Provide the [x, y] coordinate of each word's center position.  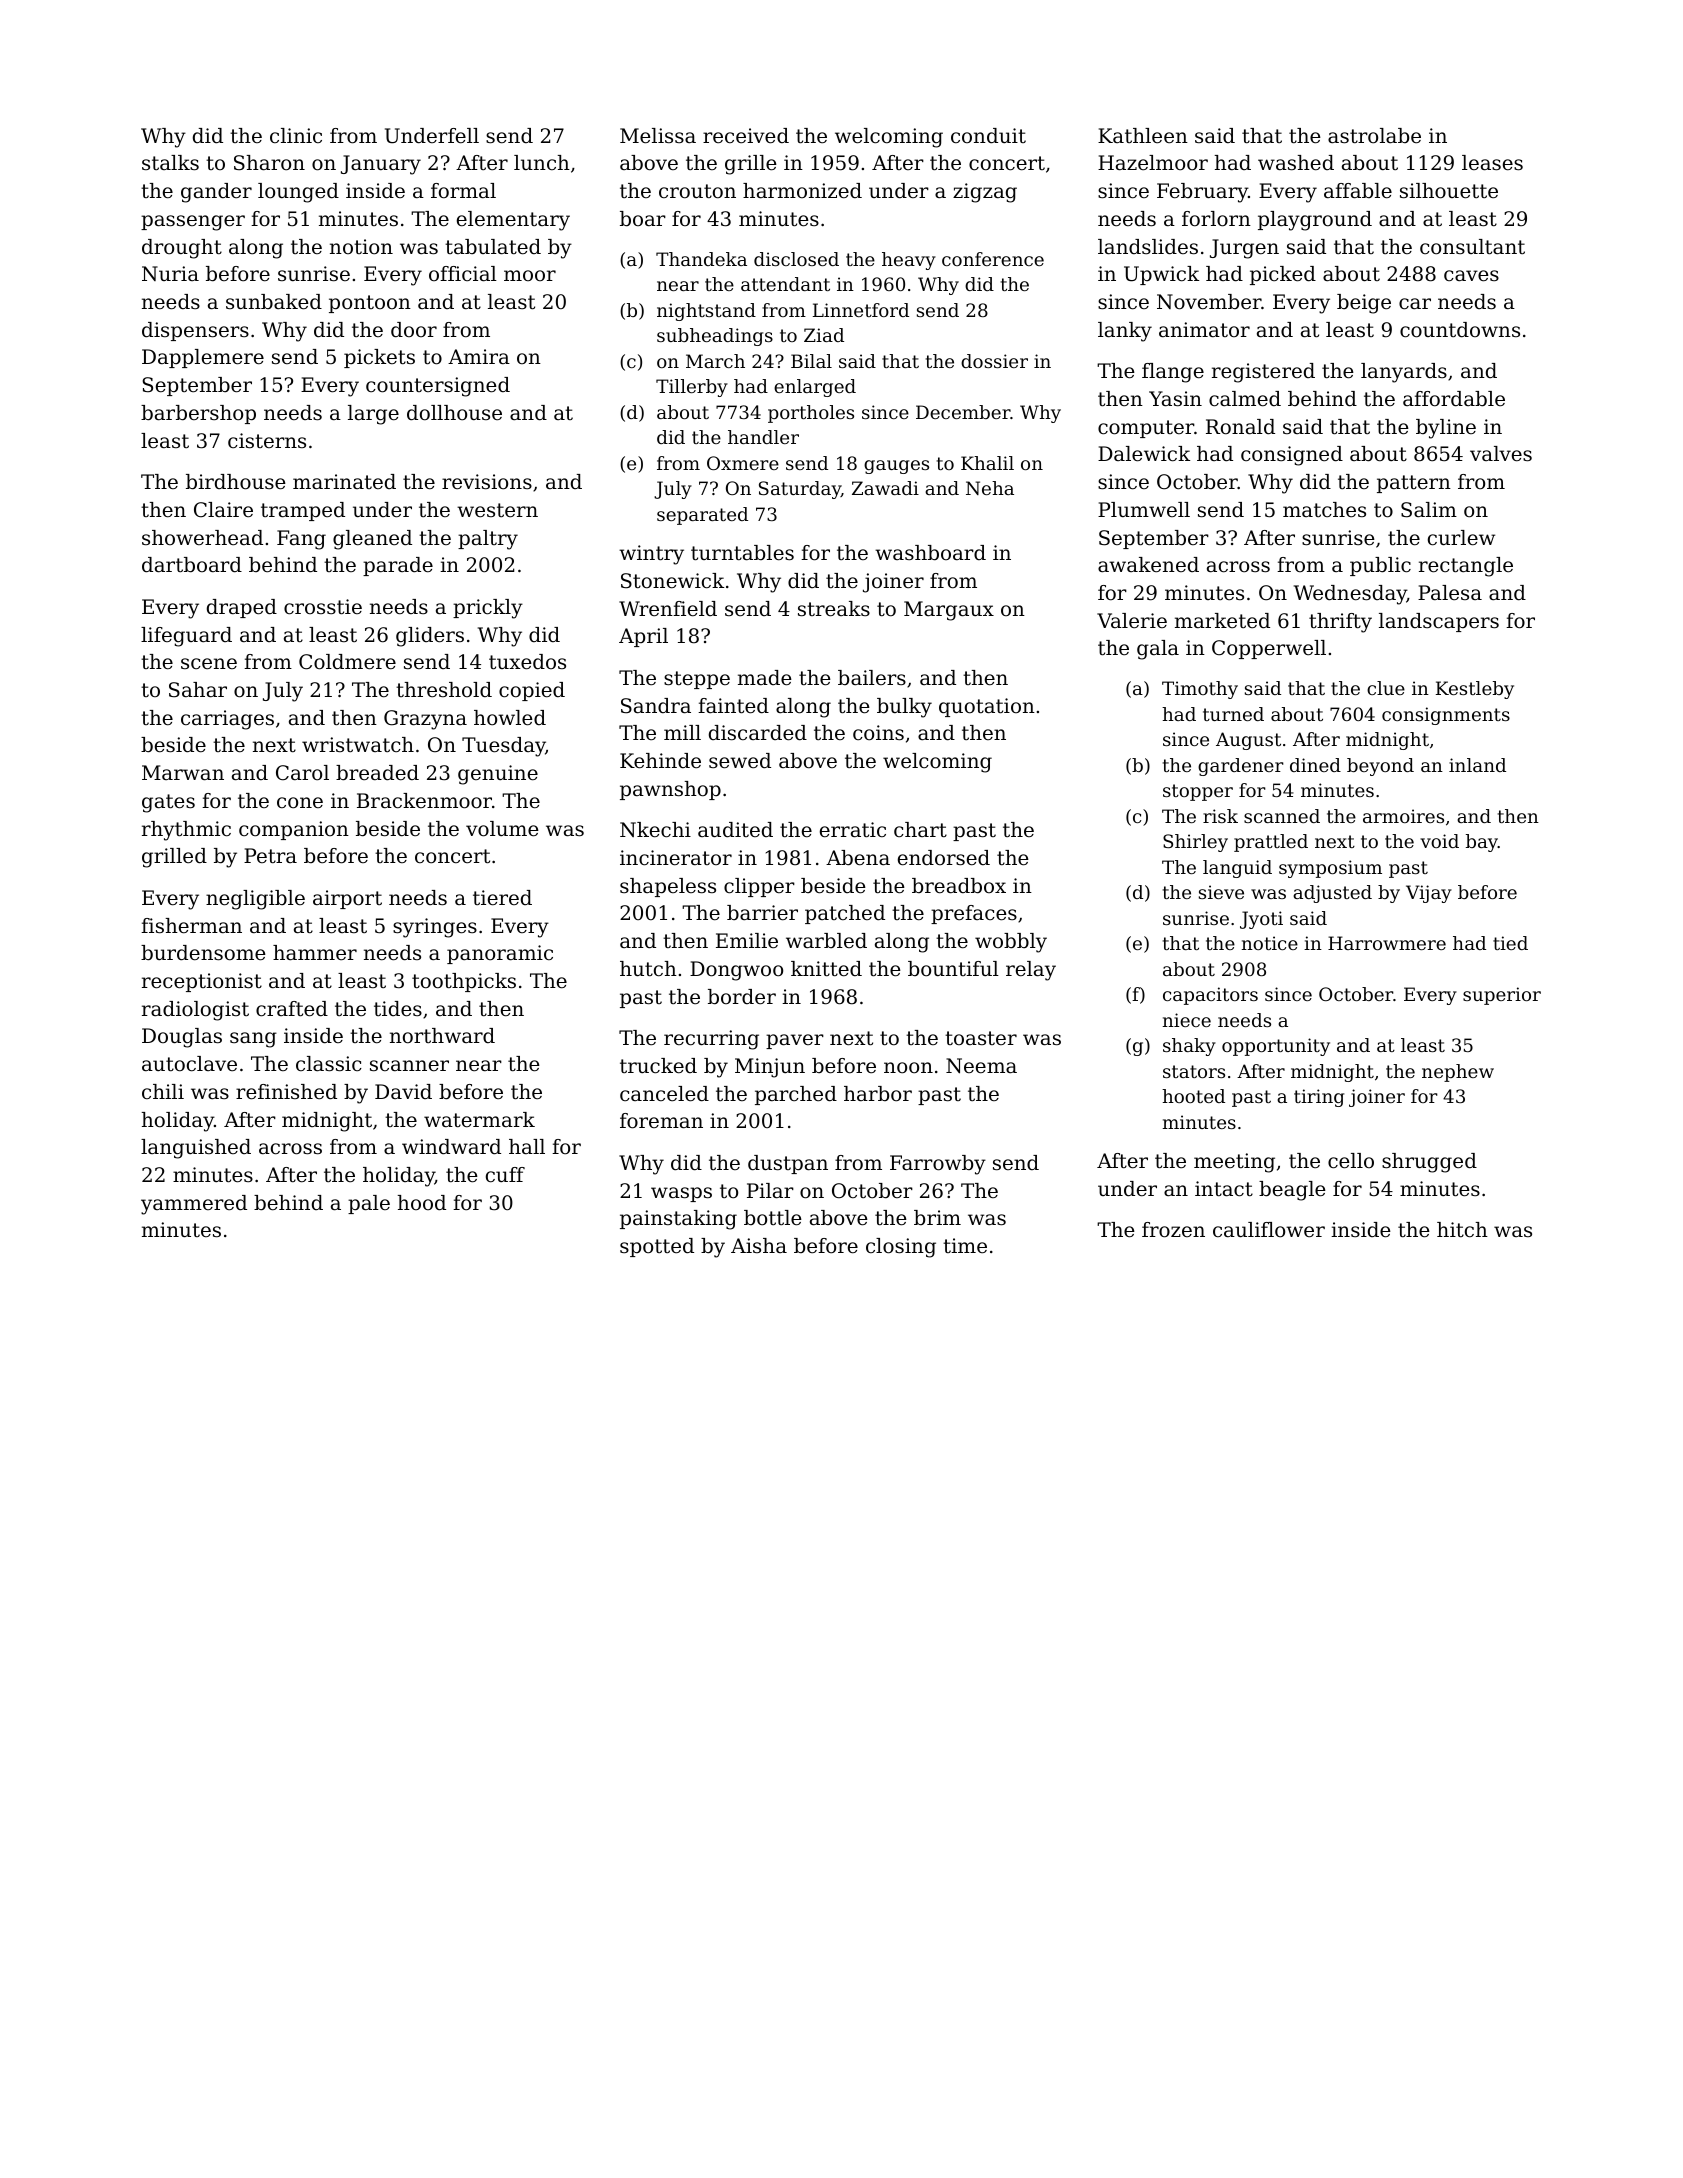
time [965, 1245]
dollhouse [454, 413]
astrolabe [1374, 136]
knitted [826, 969]
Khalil [987, 463]
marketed [1222, 621]
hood [421, 1203]
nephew [1458, 1073]
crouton [697, 191]
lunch [542, 162]
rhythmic [186, 831]
